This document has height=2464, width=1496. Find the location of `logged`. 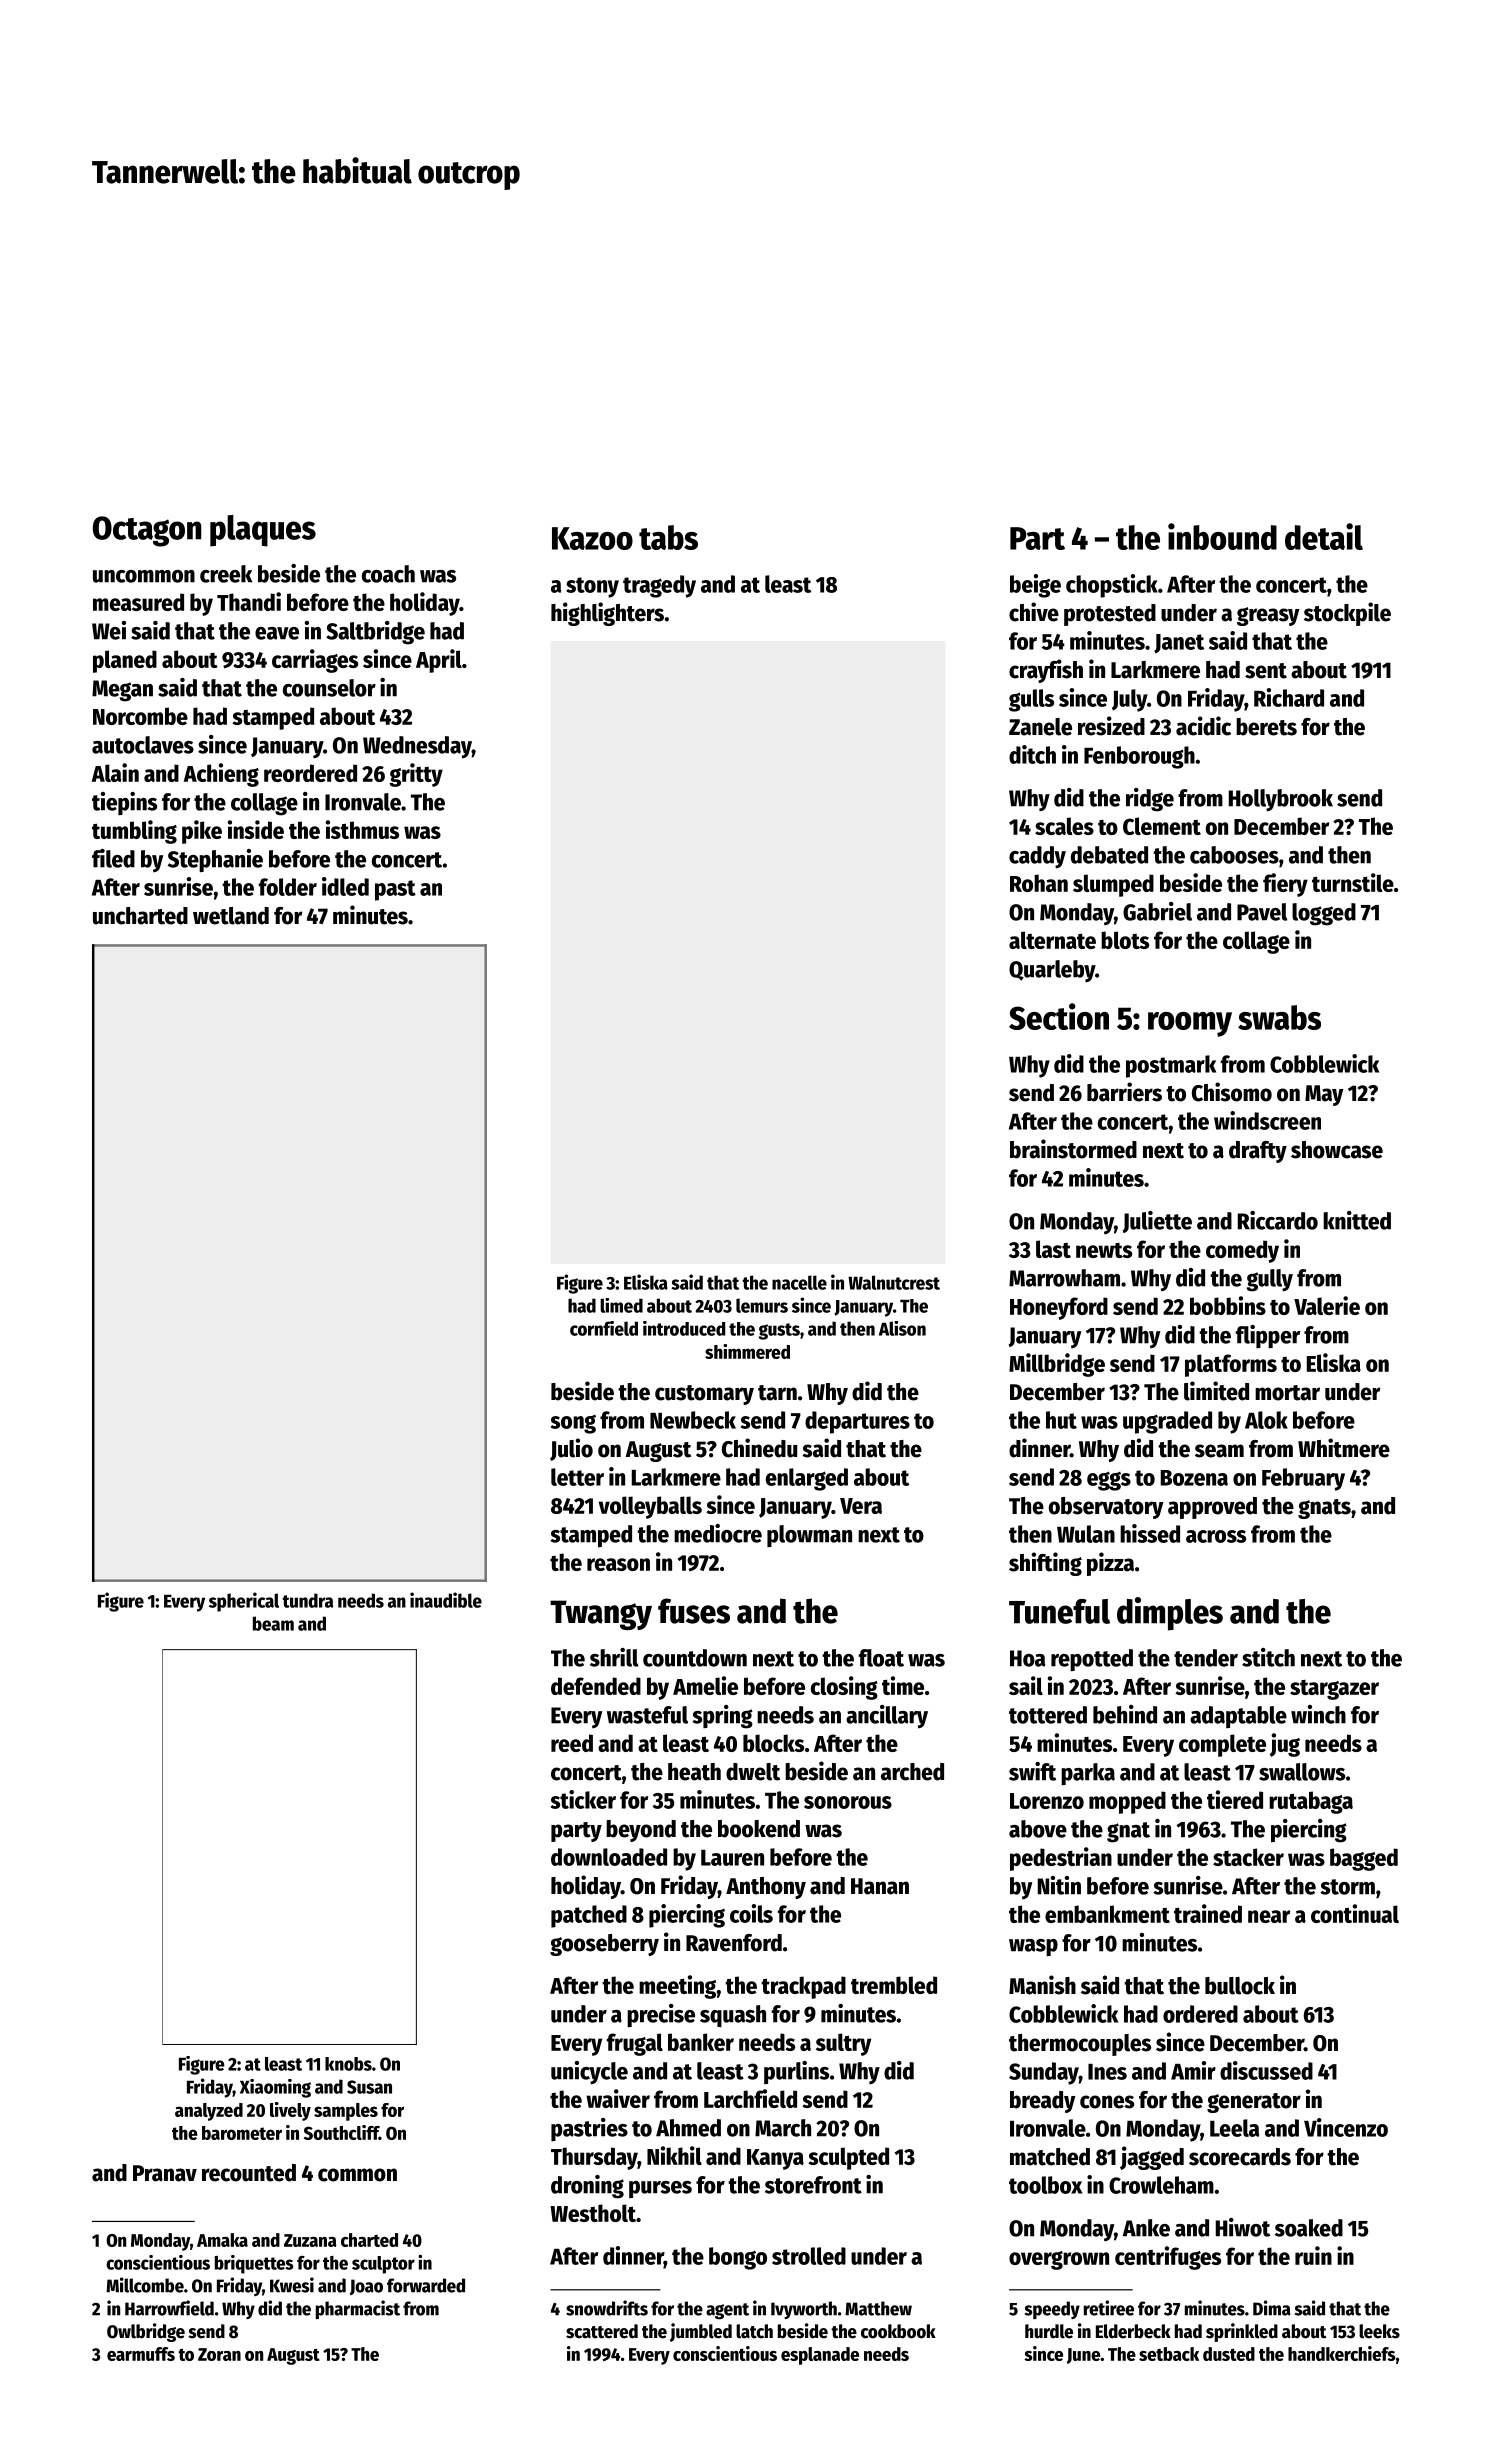

logged is located at coordinates (1324, 914).
